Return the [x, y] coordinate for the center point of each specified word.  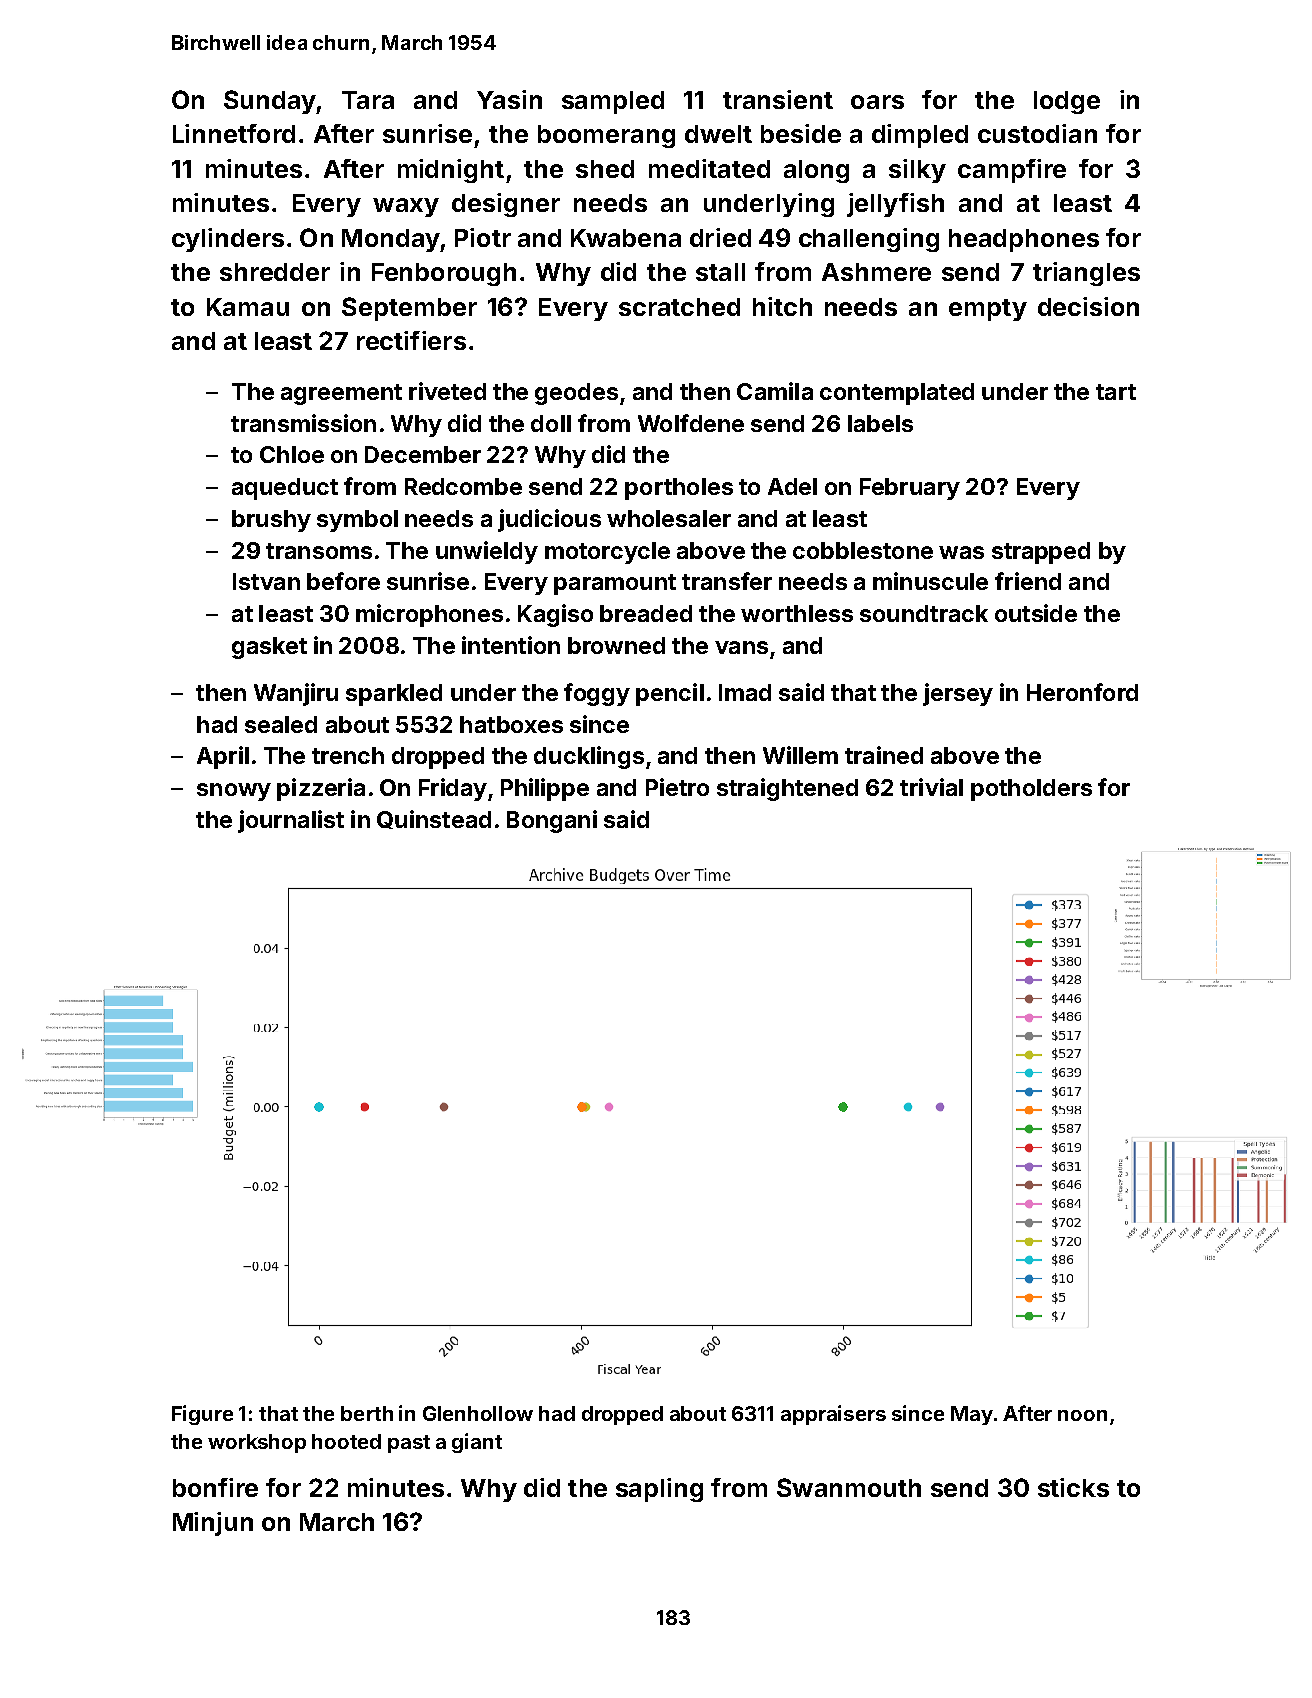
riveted [447, 391]
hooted [346, 1441]
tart [1116, 392]
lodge [1067, 102]
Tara [368, 100]
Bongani [552, 821]
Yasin [509, 99]
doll [551, 423]
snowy [234, 792]
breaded [646, 613]
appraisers [833, 1415]
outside [1036, 613]
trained [884, 755]
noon [1082, 1415]
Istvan [266, 581]
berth [367, 1413]
